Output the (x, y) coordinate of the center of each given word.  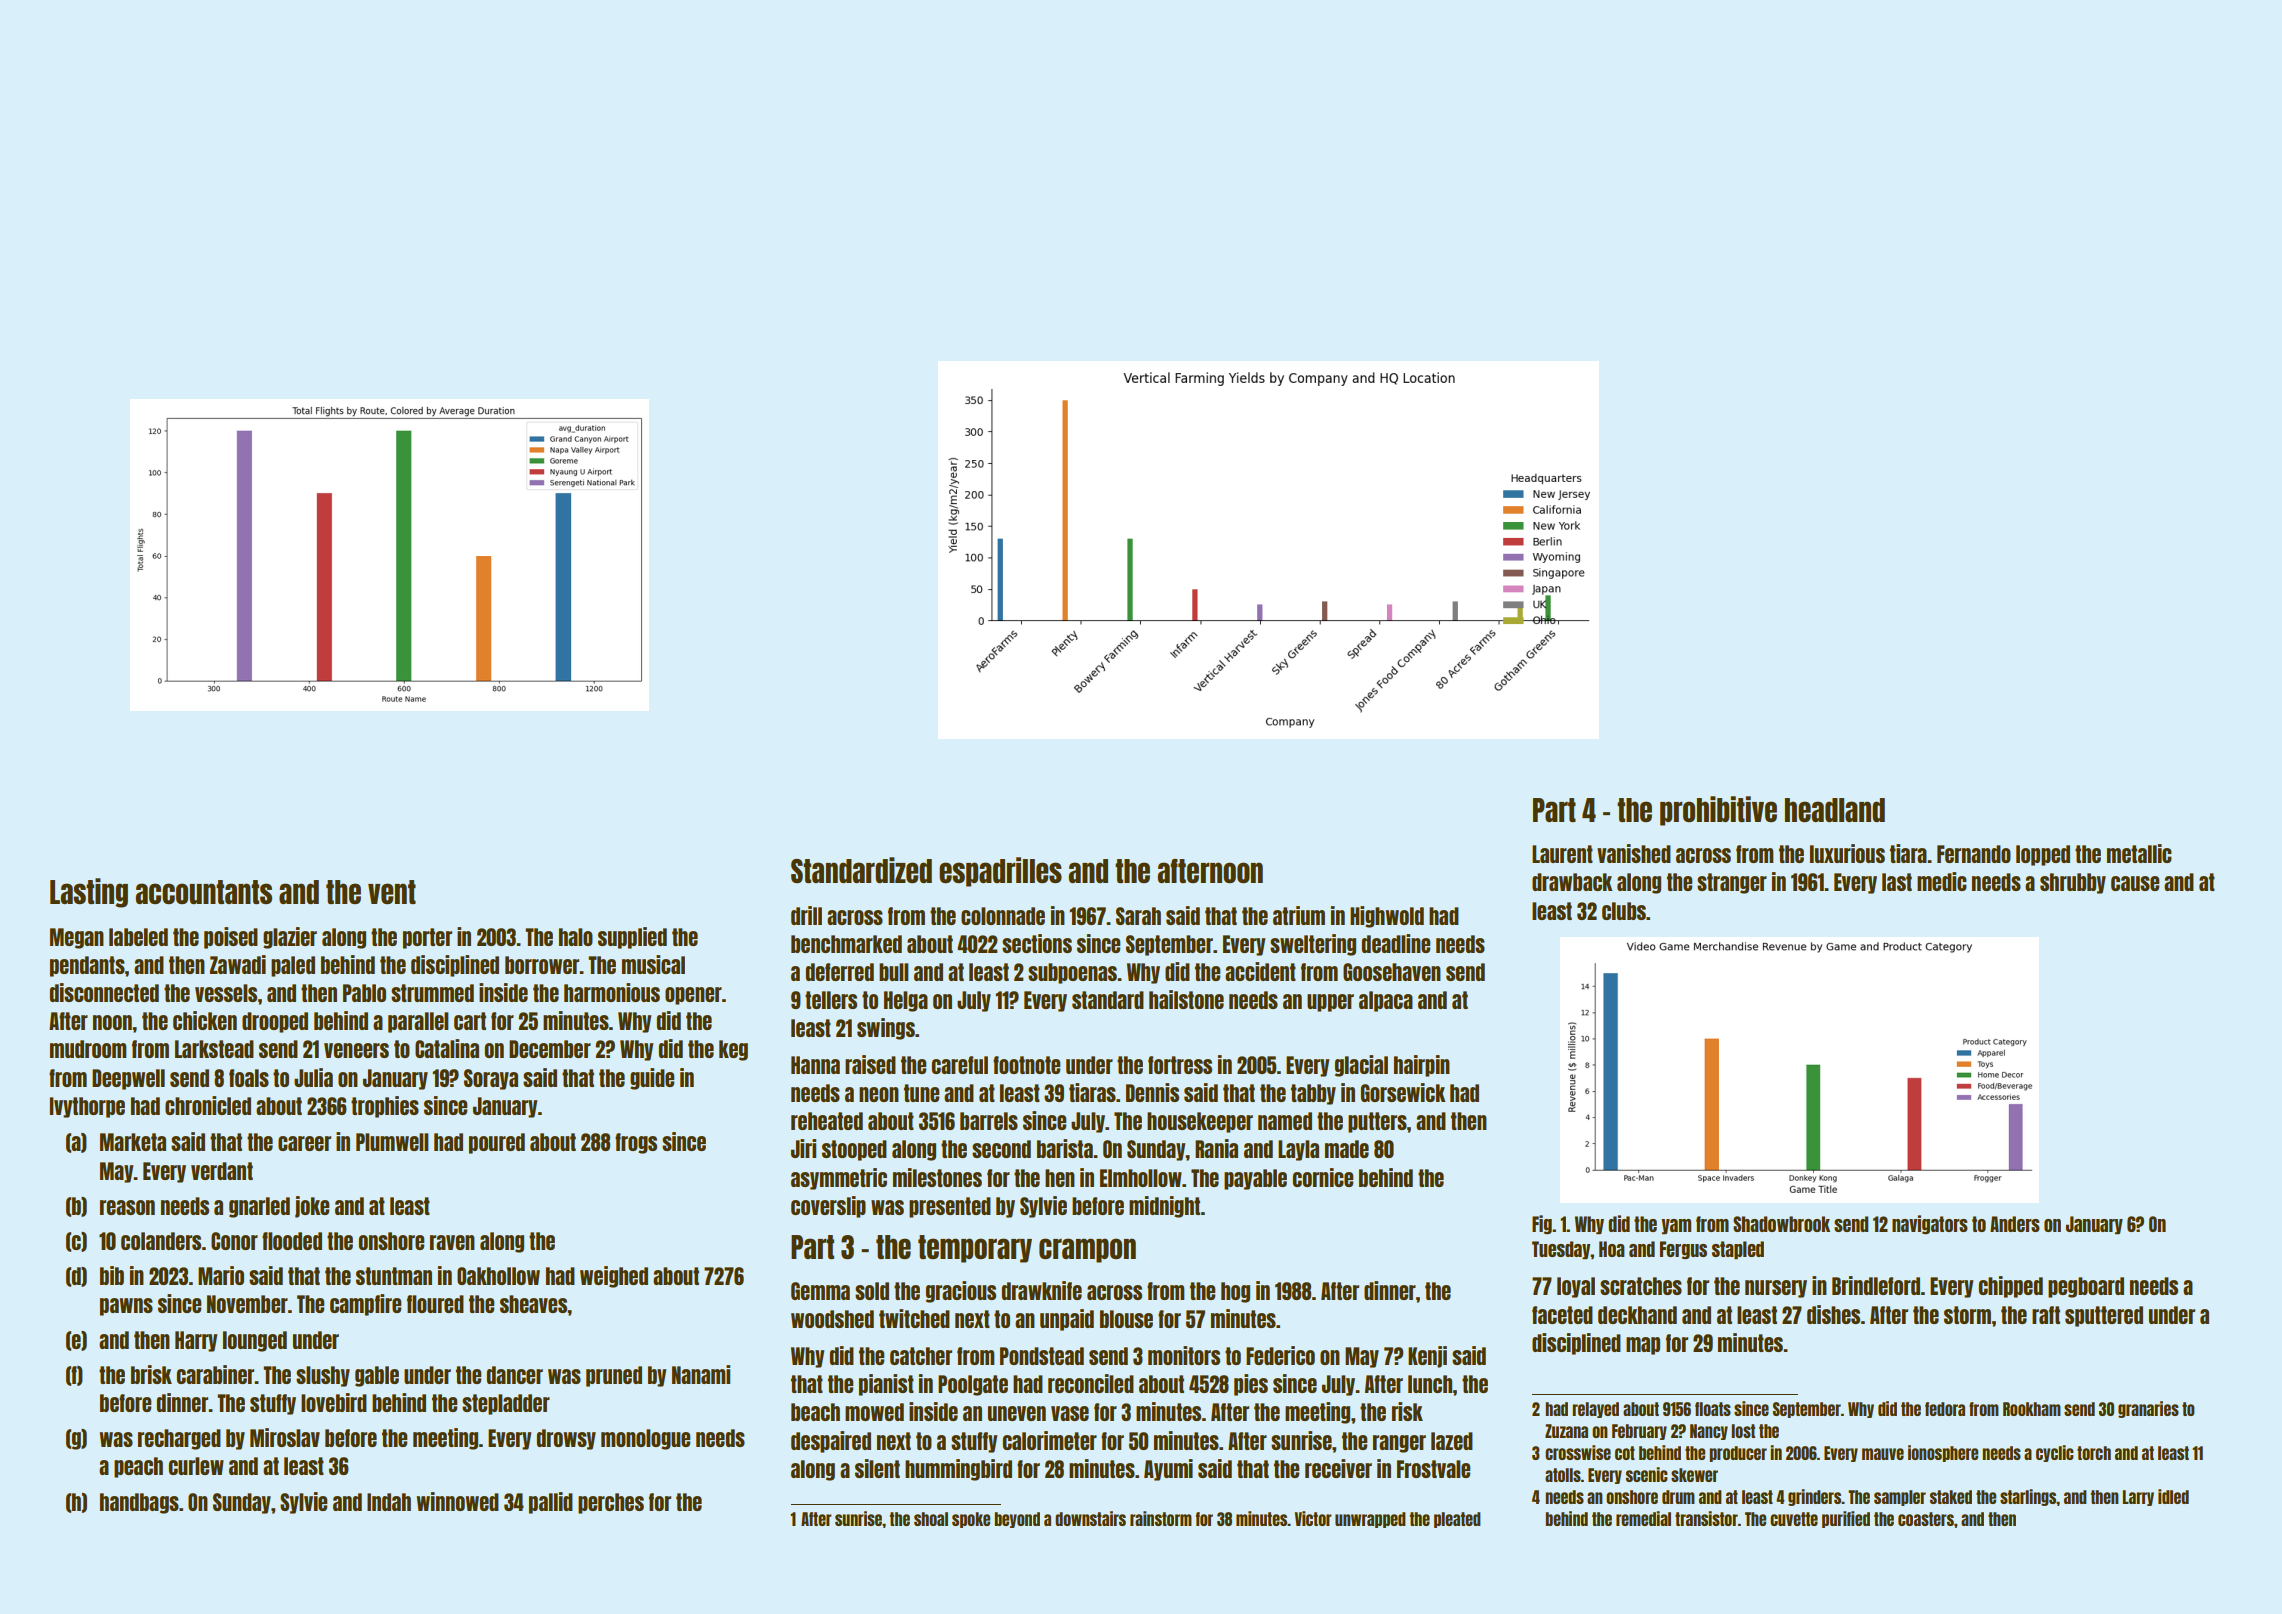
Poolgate (973, 1385)
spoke (971, 1520)
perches (611, 1503)
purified (1846, 1519)
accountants (203, 892)
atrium (1299, 915)
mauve (1883, 1454)
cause (2135, 883)
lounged (255, 1341)
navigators (1930, 1224)
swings (886, 1029)
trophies (385, 1107)
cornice (1322, 1177)
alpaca (1386, 1001)
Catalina (447, 1048)
